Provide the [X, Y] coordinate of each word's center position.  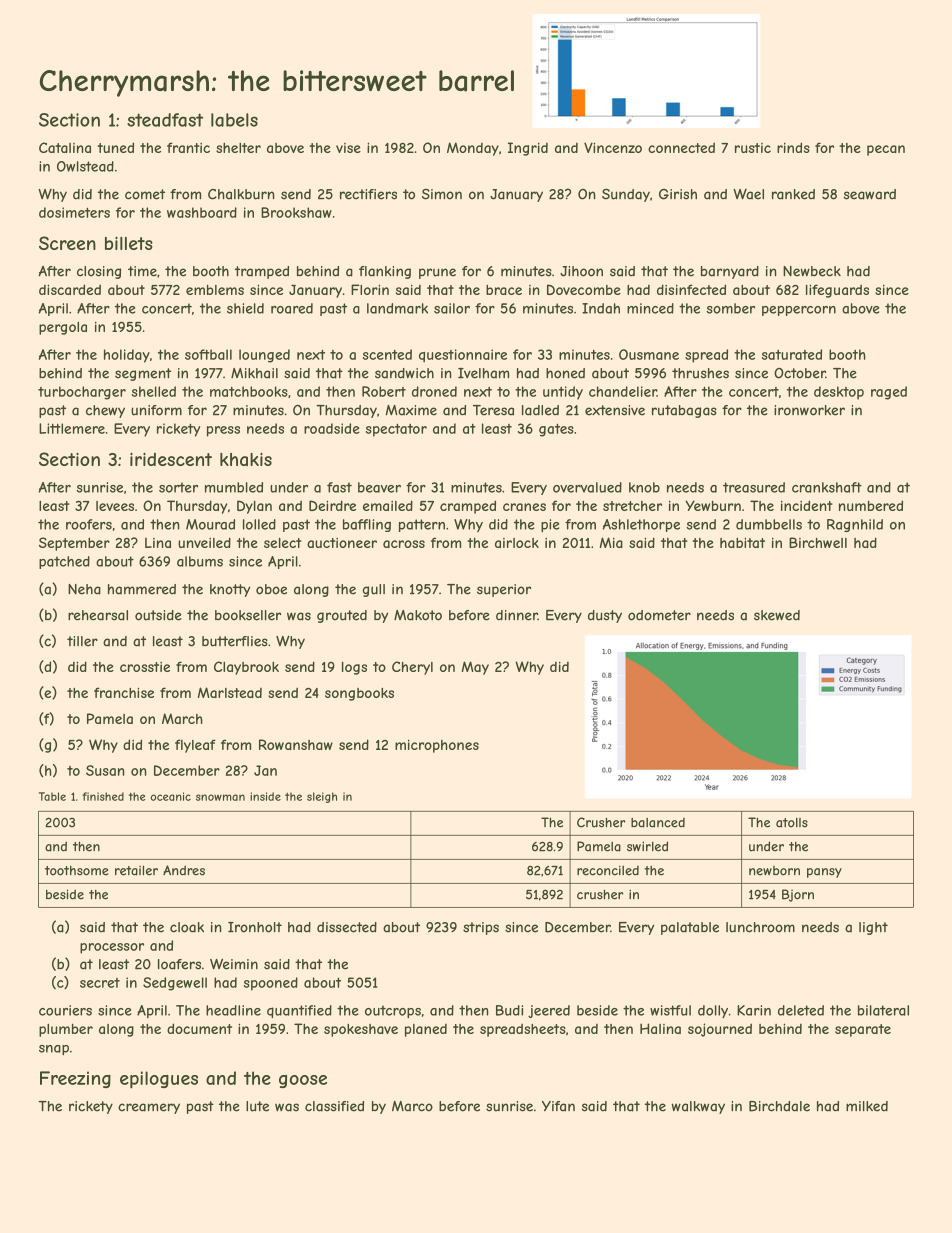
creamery [149, 1108]
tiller [82, 641]
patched [64, 562]
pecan [886, 150]
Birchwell [818, 542]
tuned [115, 147]
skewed [777, 615]
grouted [342, 616]
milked [867, 1106]
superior [504, 590]
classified [334, 1106]
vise [348, 148]
